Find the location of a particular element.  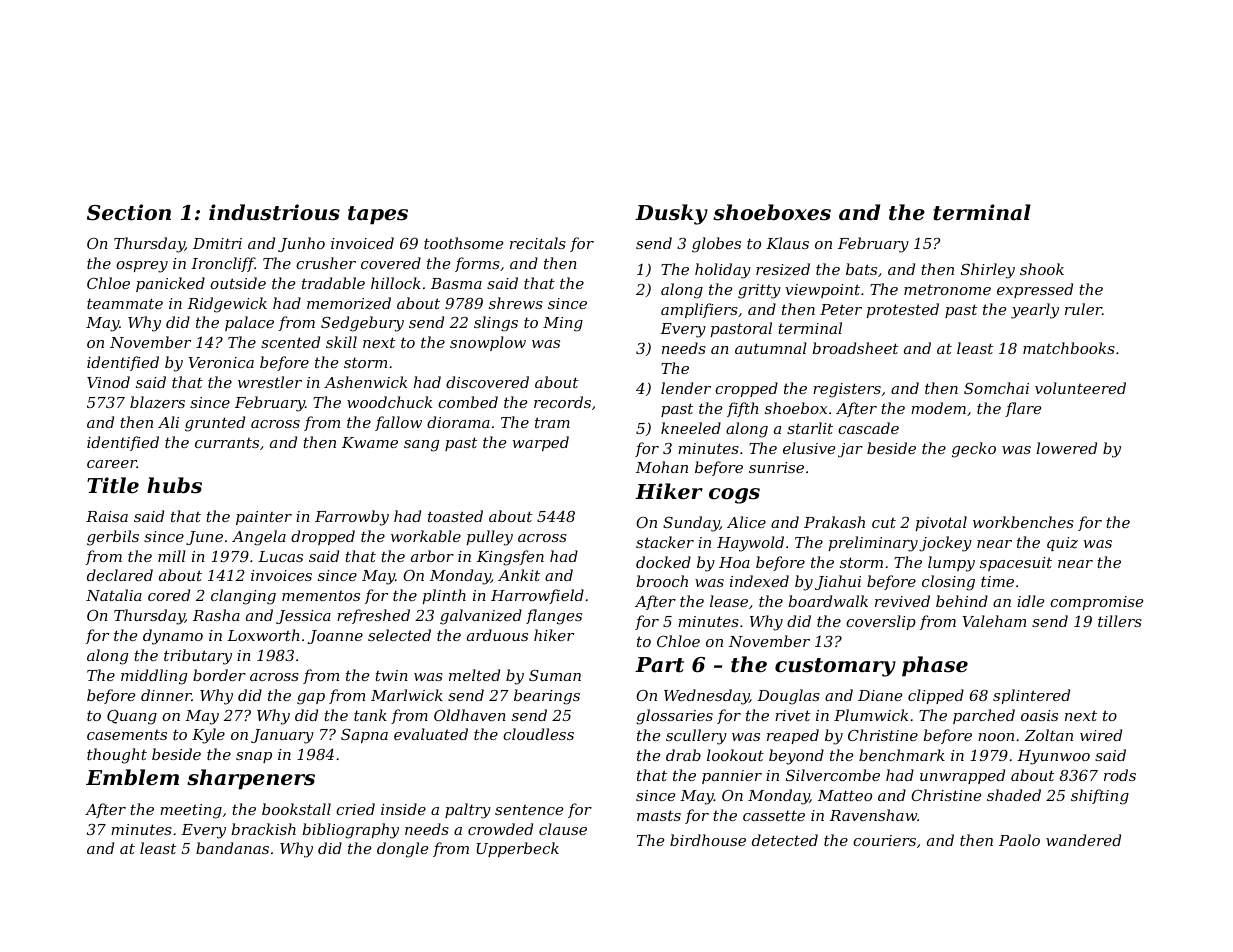

Farrowby is located at coordinates (352, 518).
